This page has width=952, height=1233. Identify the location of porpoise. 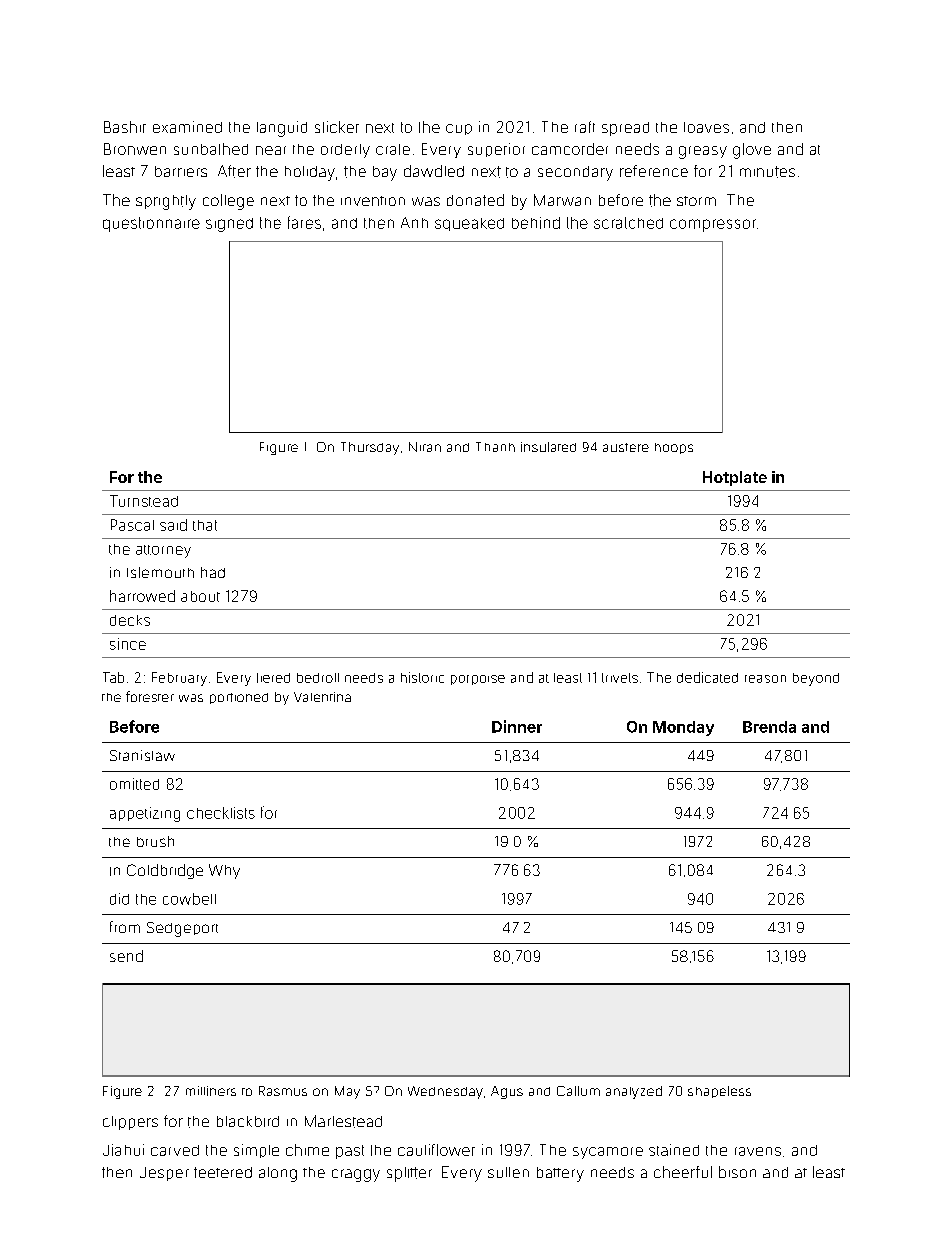
(478, 680).
